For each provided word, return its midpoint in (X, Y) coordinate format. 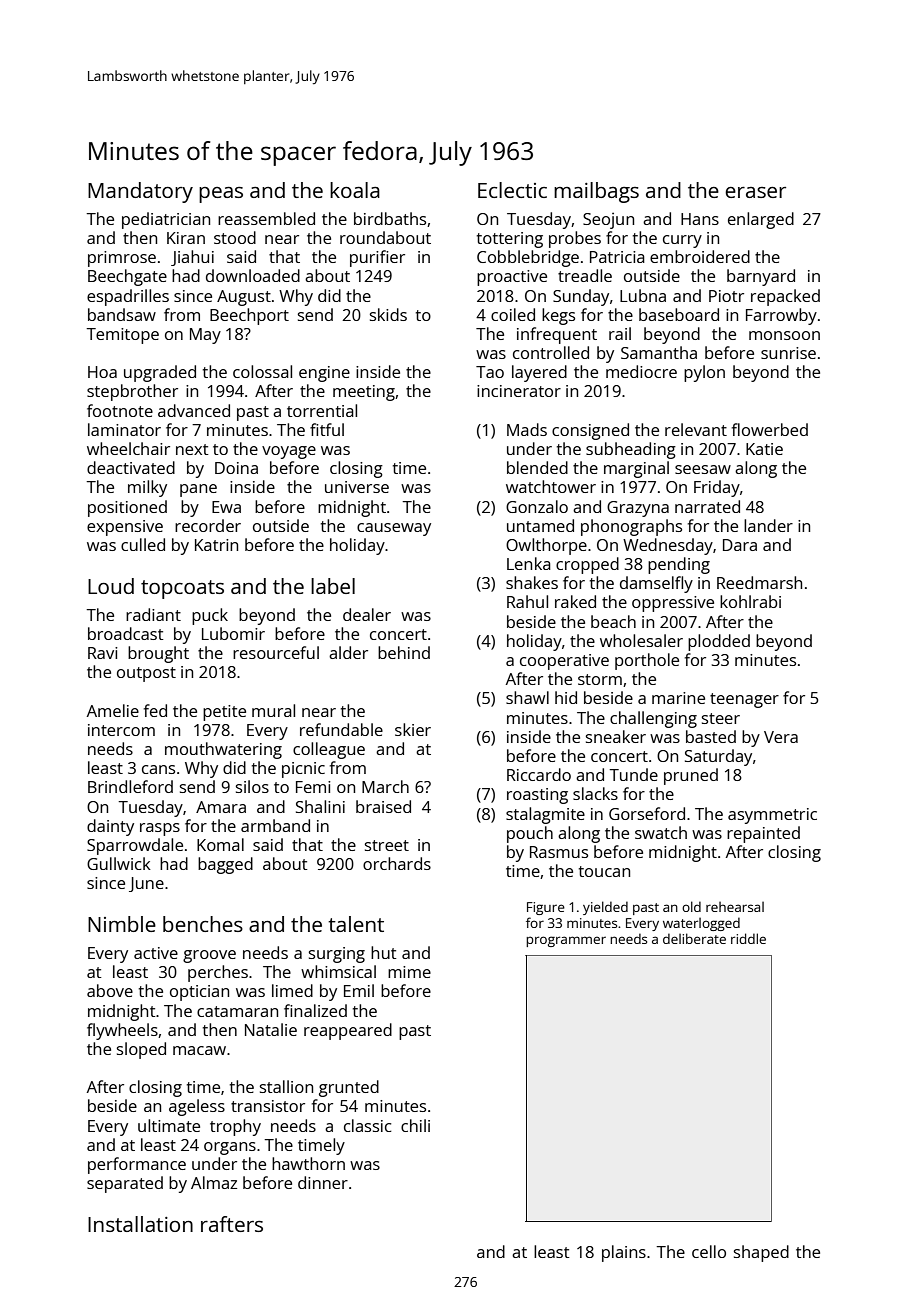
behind (404, 652)
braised (383, 806)
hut (384, 952)
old (691, 906)
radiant (153, 614)
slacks (595, 793)
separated (125, 1184)
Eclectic (512, 190)
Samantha (659, 352)
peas (221, 195)
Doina (236, 468)
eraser (755, 192)
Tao (490, 372)
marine (678, 698)
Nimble (122, 924)
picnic (303, 770)
